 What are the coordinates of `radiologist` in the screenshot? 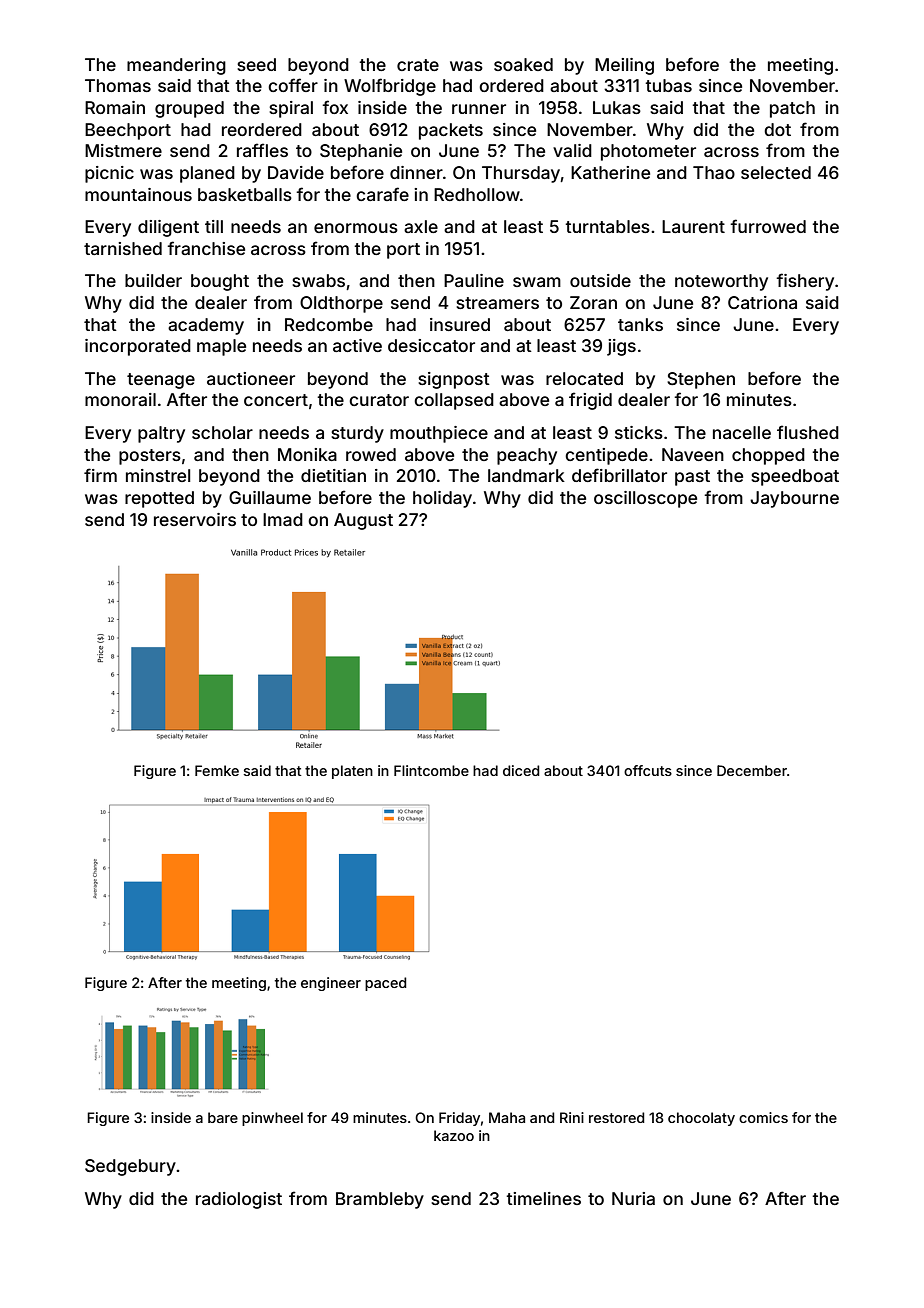 It's located at (239, 1200).
